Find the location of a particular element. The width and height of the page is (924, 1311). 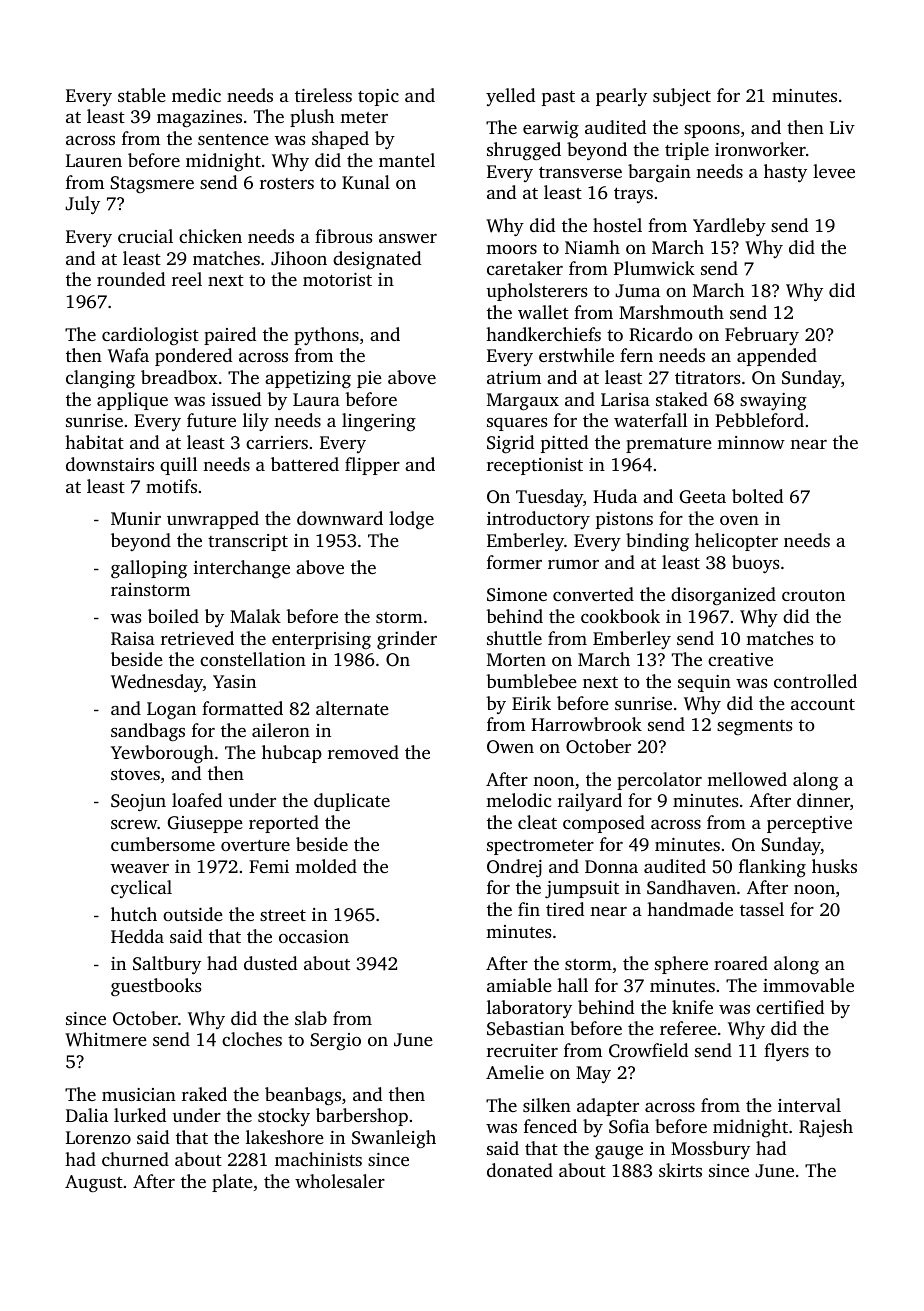

slab is located at coordinates (311, 1018).
